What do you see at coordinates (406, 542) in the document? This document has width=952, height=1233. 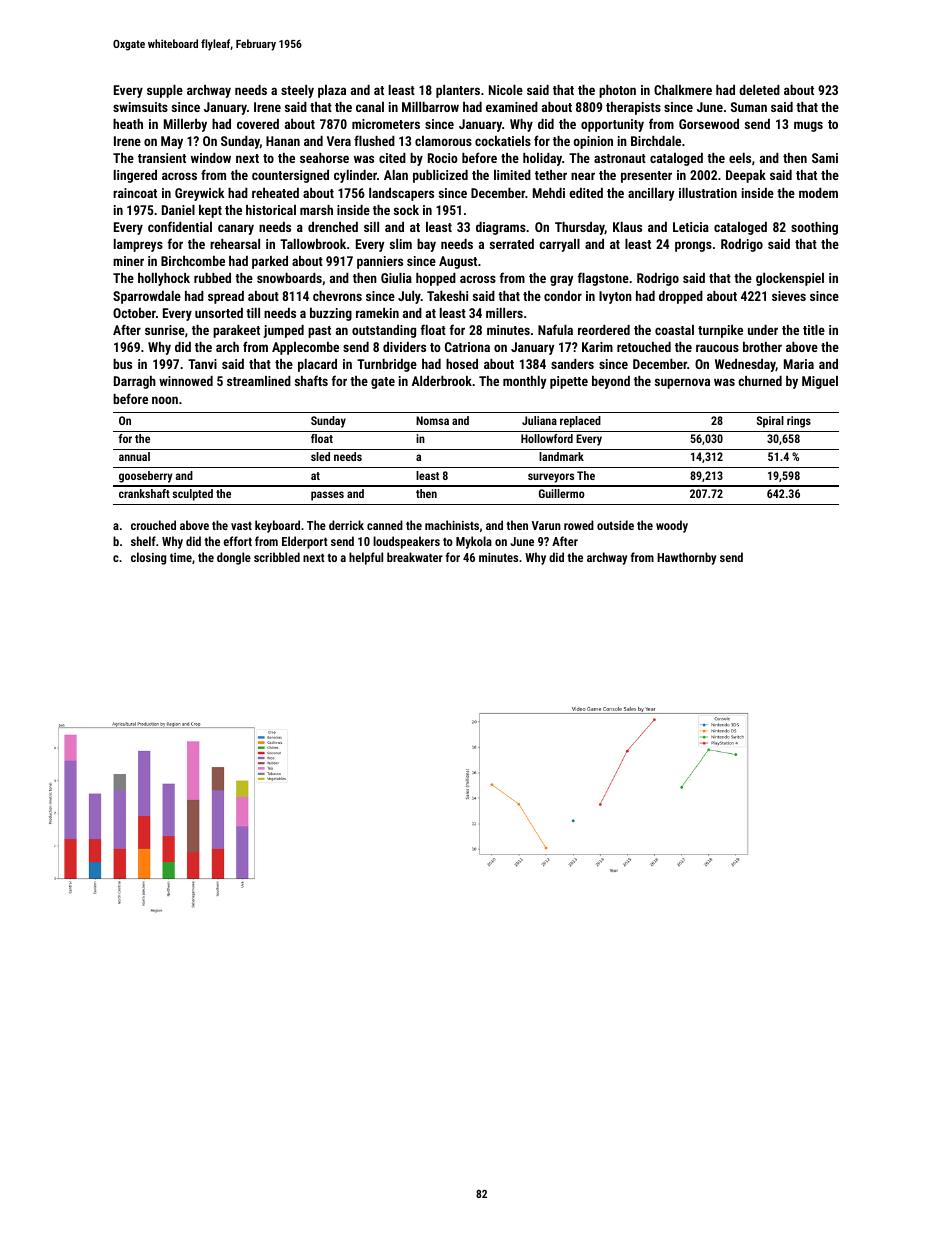 I see `loudspeakers` at bounding box center [406, 542].
